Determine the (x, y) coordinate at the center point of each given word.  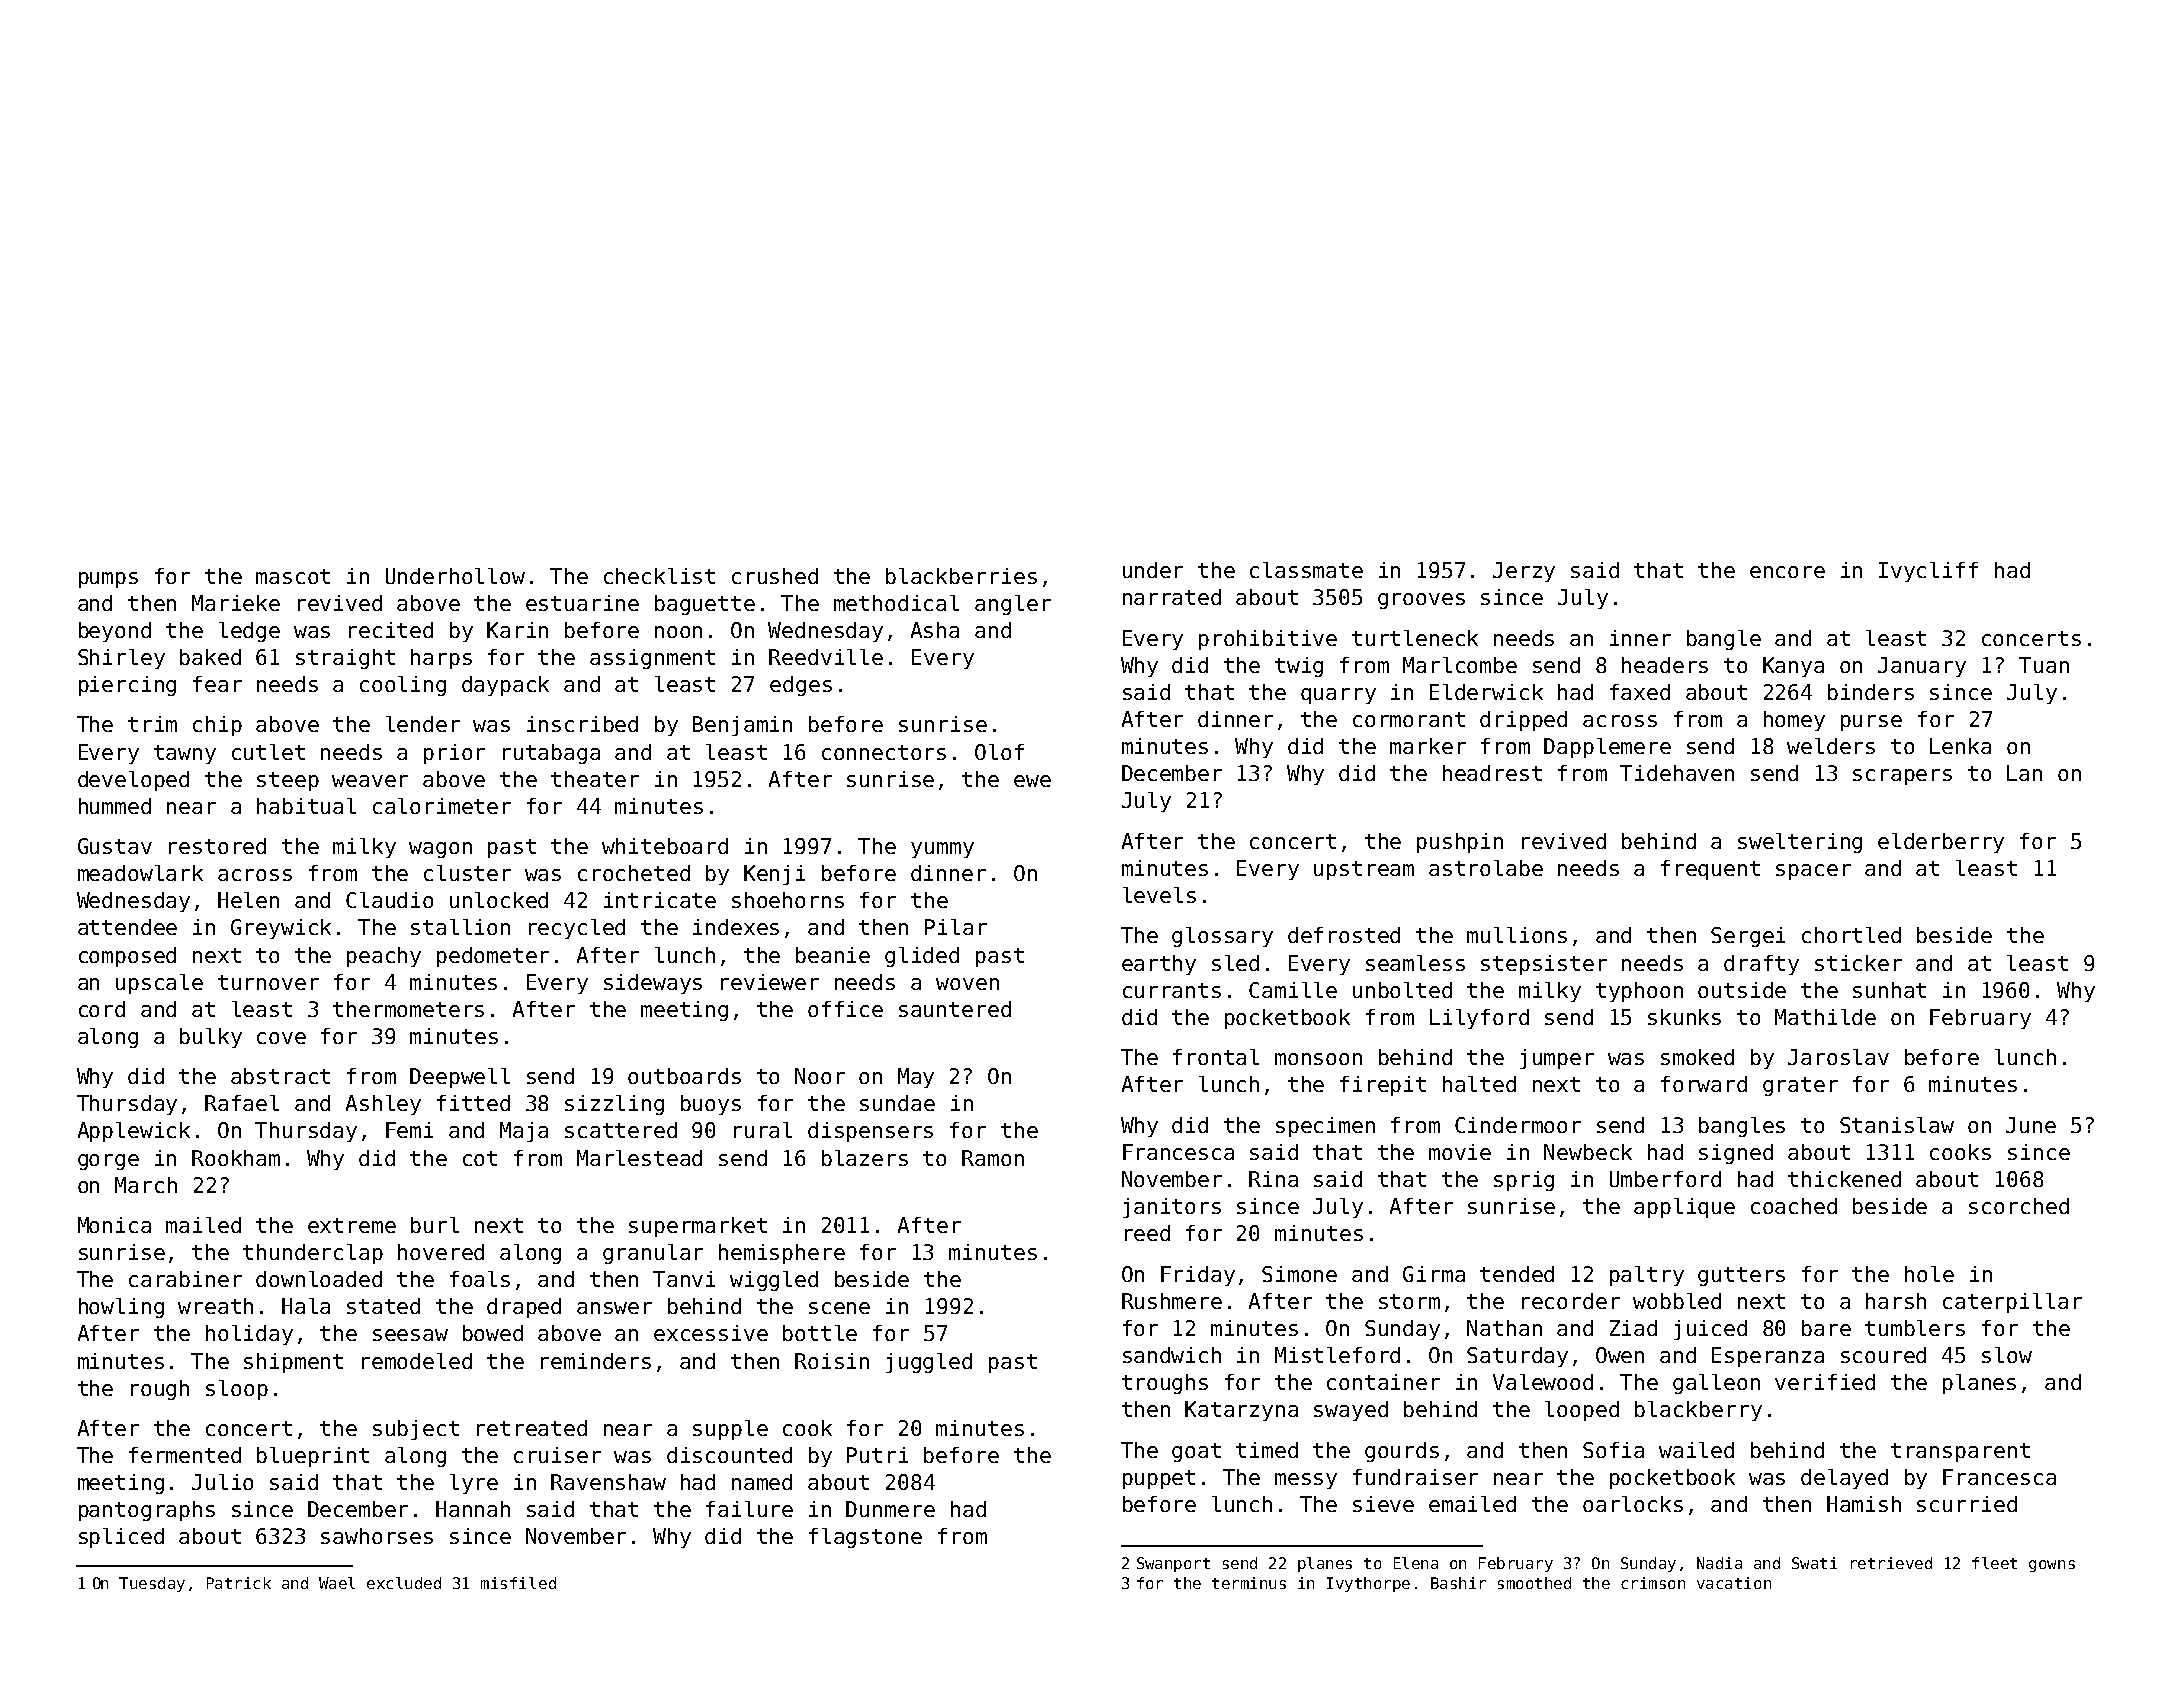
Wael (337, 1583)
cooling (403, 686)
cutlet (268, 752)
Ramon (993, 1158)
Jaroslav (1838, 1057)
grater (1800, 1086)
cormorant (1409, 719)
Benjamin (742, 726)
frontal (1216, 1057)
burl (435, 1225)
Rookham (236, 1158)
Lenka (1960, 746)
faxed (1640, 692)
